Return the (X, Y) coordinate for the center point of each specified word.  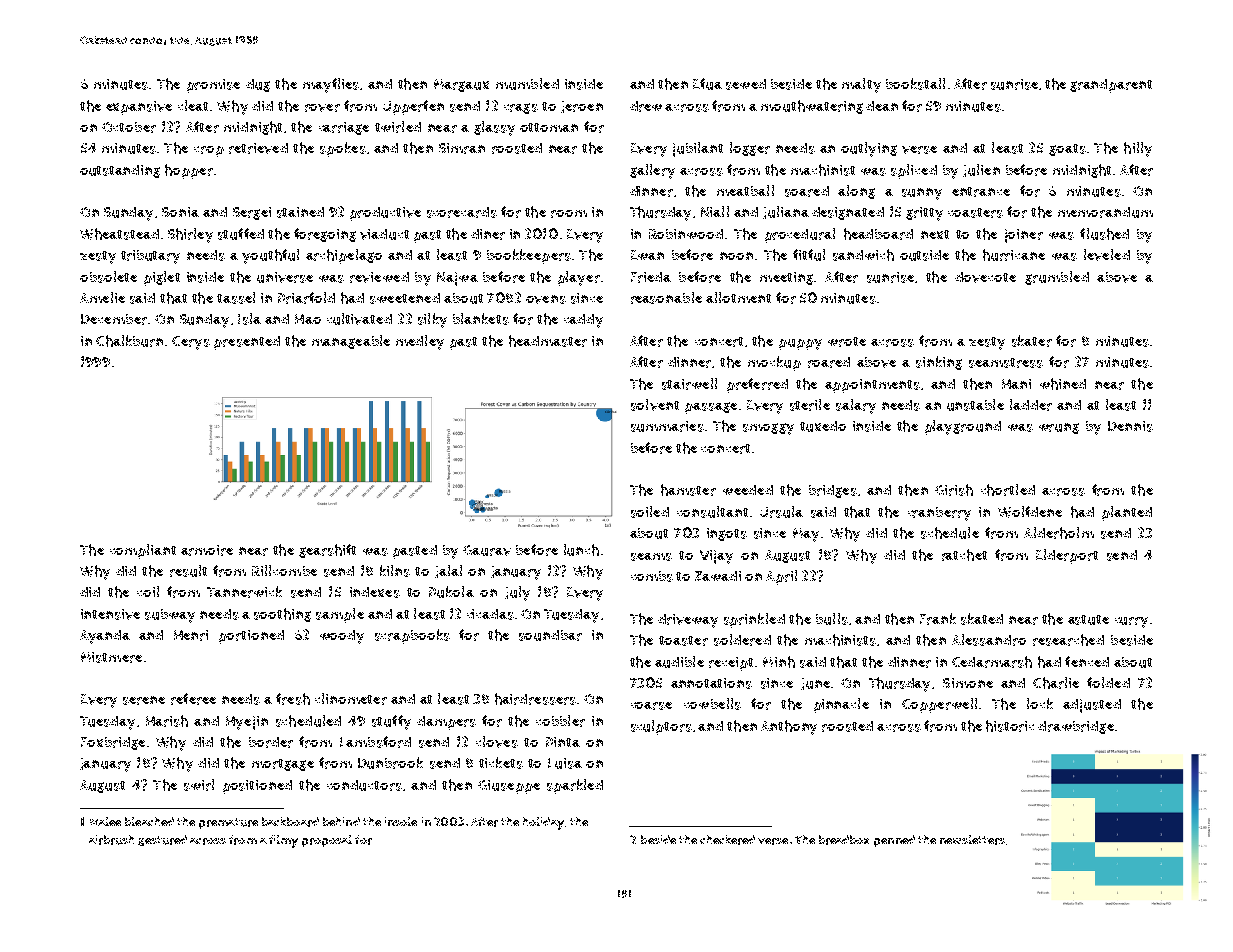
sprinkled (754, 620)
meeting (786, 278)
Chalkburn (129, 341)
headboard (878, 234)
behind (341, 821)
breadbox (844, 840)
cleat (193, 105)
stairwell (689, 384)
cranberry (939, 514)
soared (807, 191)
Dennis (1130, 426)
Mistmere (111, 657)
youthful (270, 256)
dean (882, 106)
